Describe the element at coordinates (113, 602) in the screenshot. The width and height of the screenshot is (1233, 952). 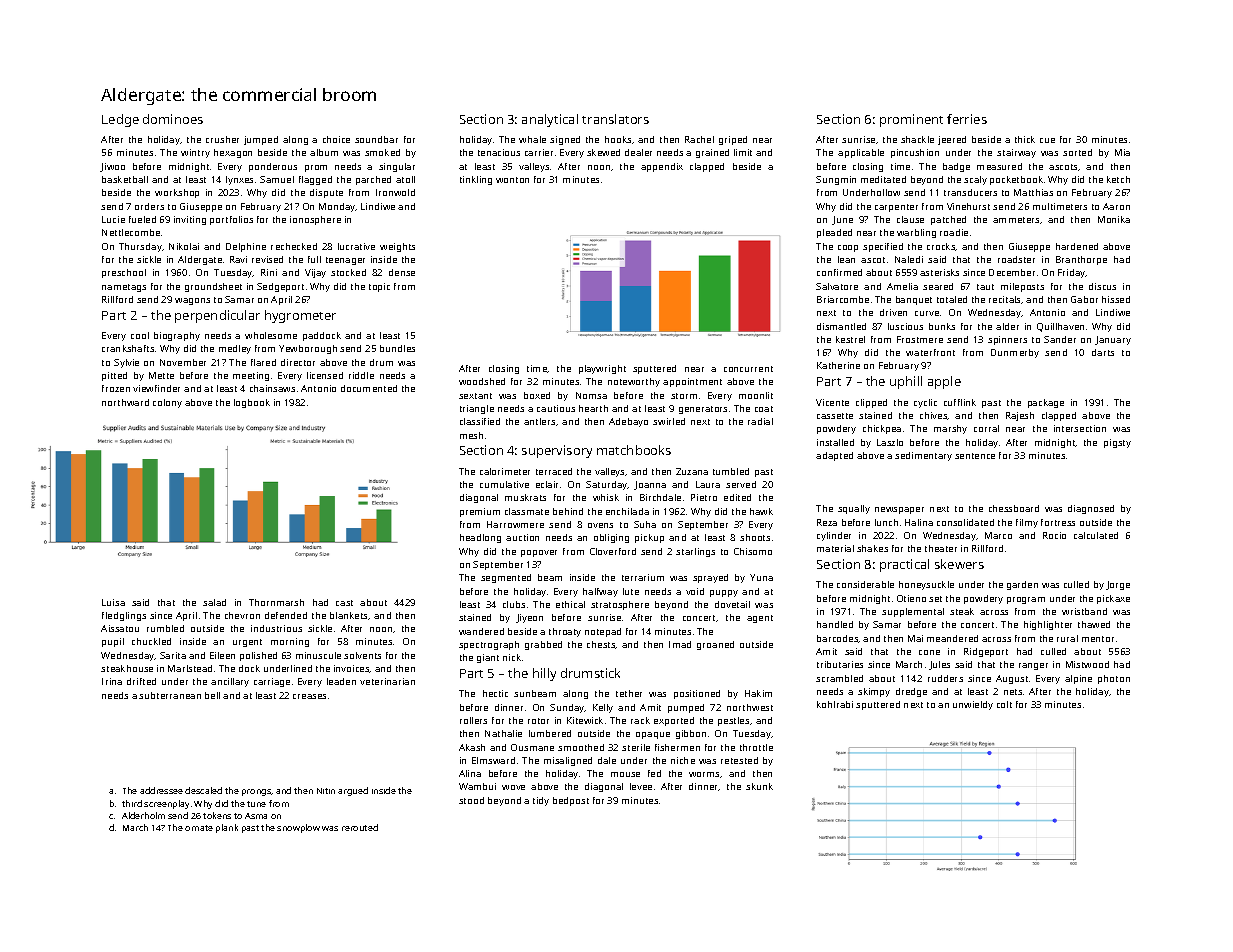
I see `Luisa` at that location.
